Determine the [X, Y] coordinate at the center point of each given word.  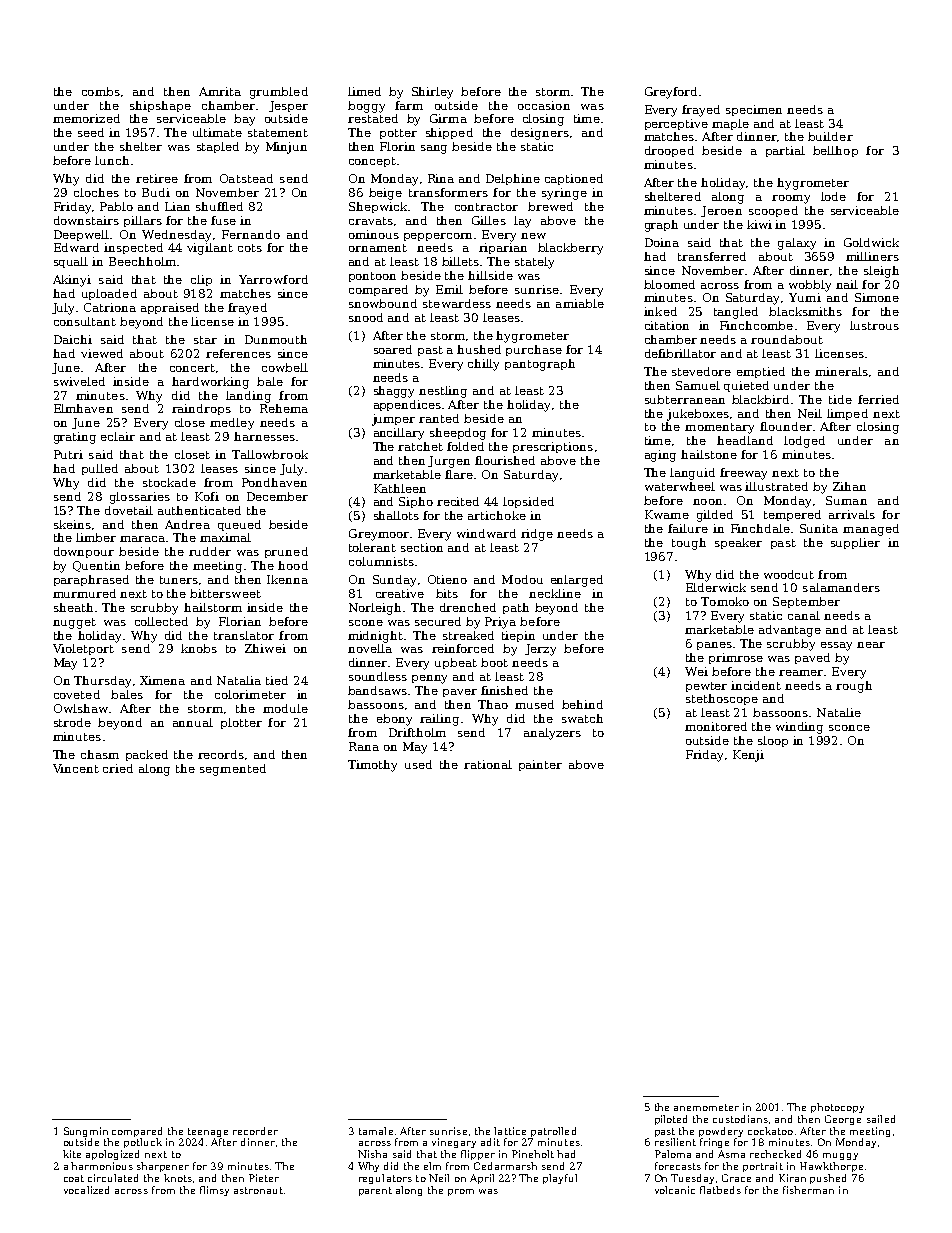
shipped [449, 133]
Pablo [116, 206]
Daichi [73, 339]
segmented [233, 770]
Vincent [76, 768]
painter [540, 765]
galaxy [797, 244]
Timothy [372, 766]
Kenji [748, 756]
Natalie [839, 712]
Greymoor [379, 535]
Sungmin [86, 1132]
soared [393, 349]
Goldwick [871, 242]
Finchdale [760, 528]
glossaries [140, 498]
